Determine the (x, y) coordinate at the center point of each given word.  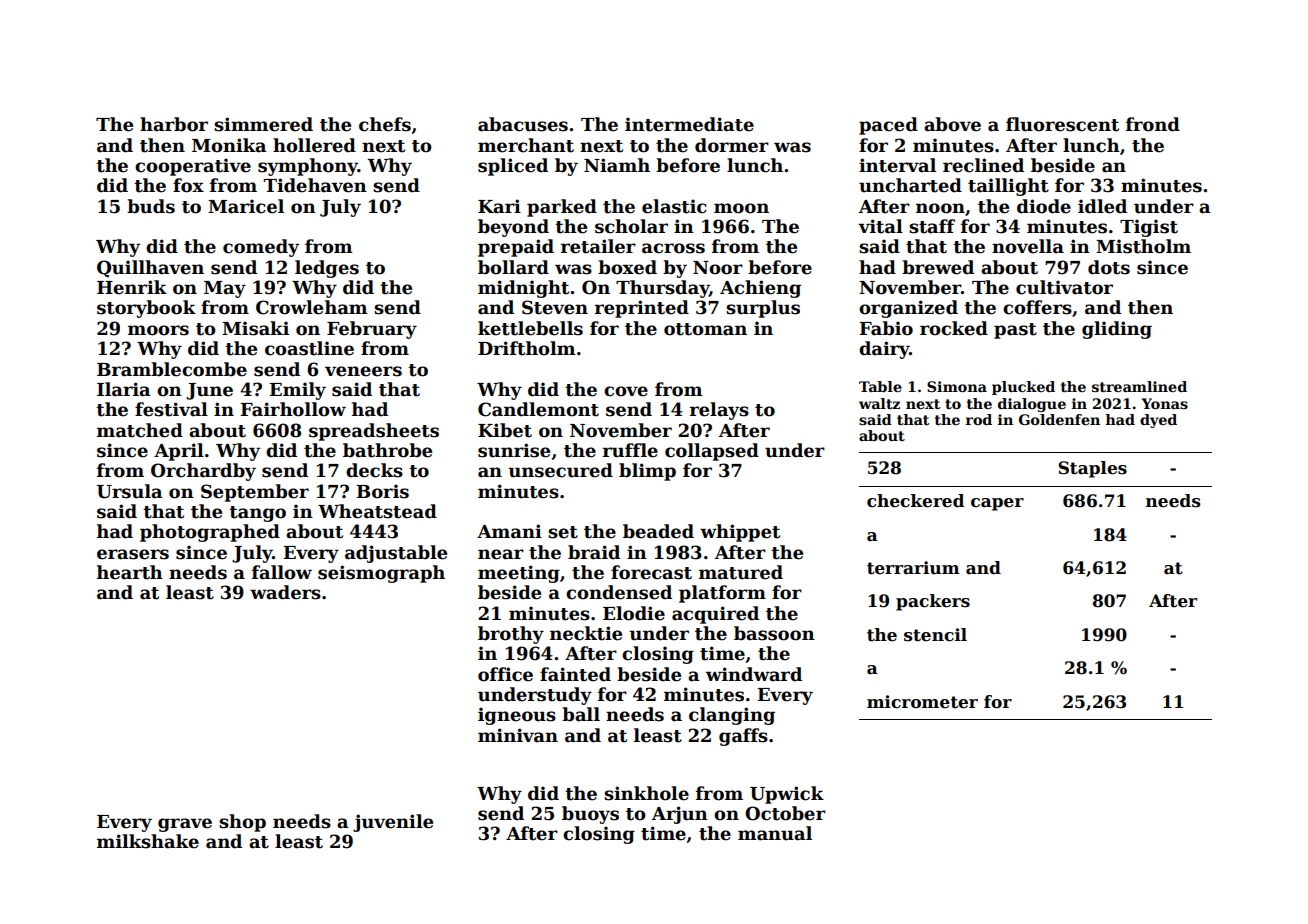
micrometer (922, 702)
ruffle (630, 450)
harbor (174, 124)
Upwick (787, 795)
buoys (590, 815)
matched (140, 430)
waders (285, 592)
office (505, 674)
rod (979, 419)
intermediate (689, 124)
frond (1153, 124)
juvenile (393, 823)
